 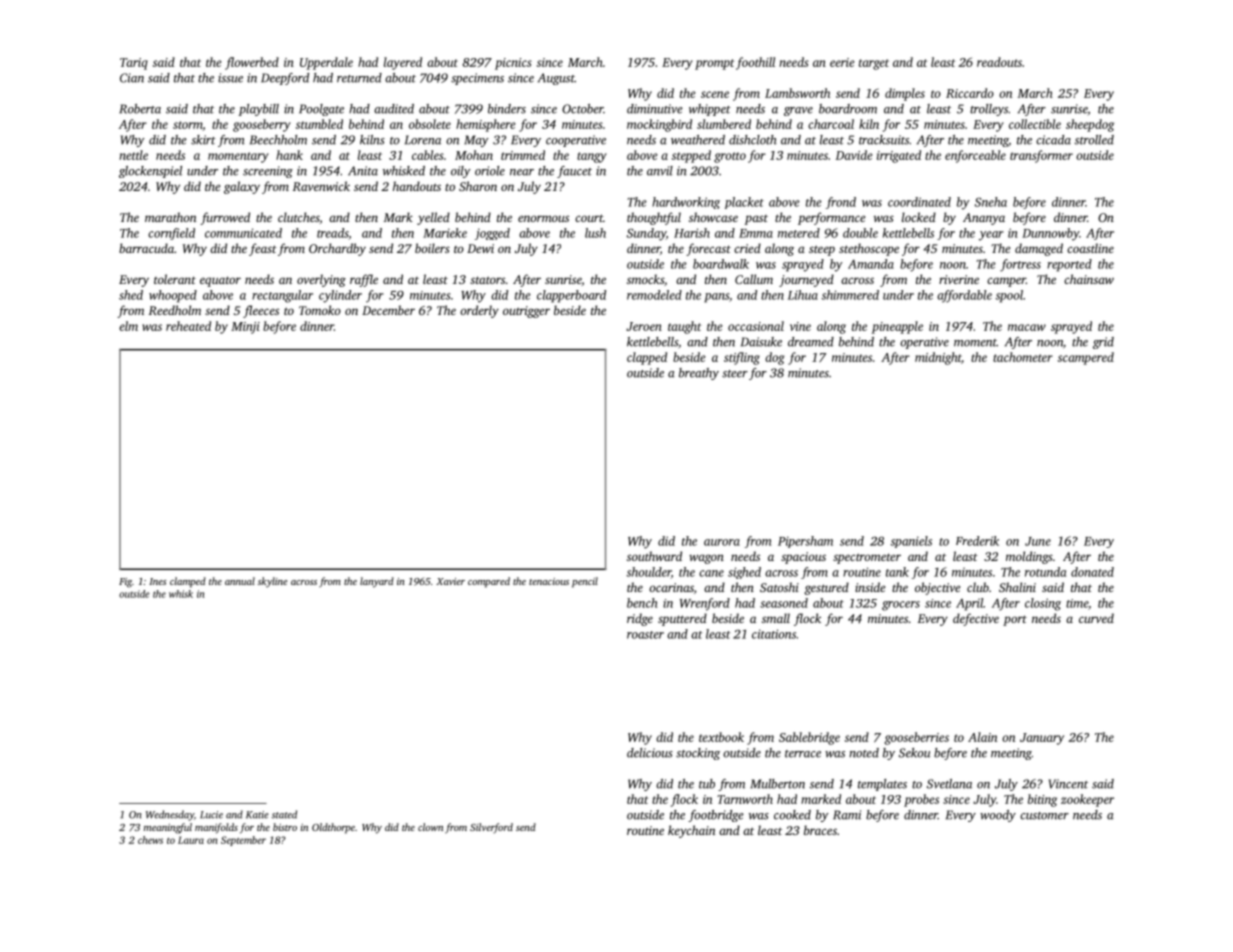 I want to click on Upperdale, so click(x=326, y=63).
